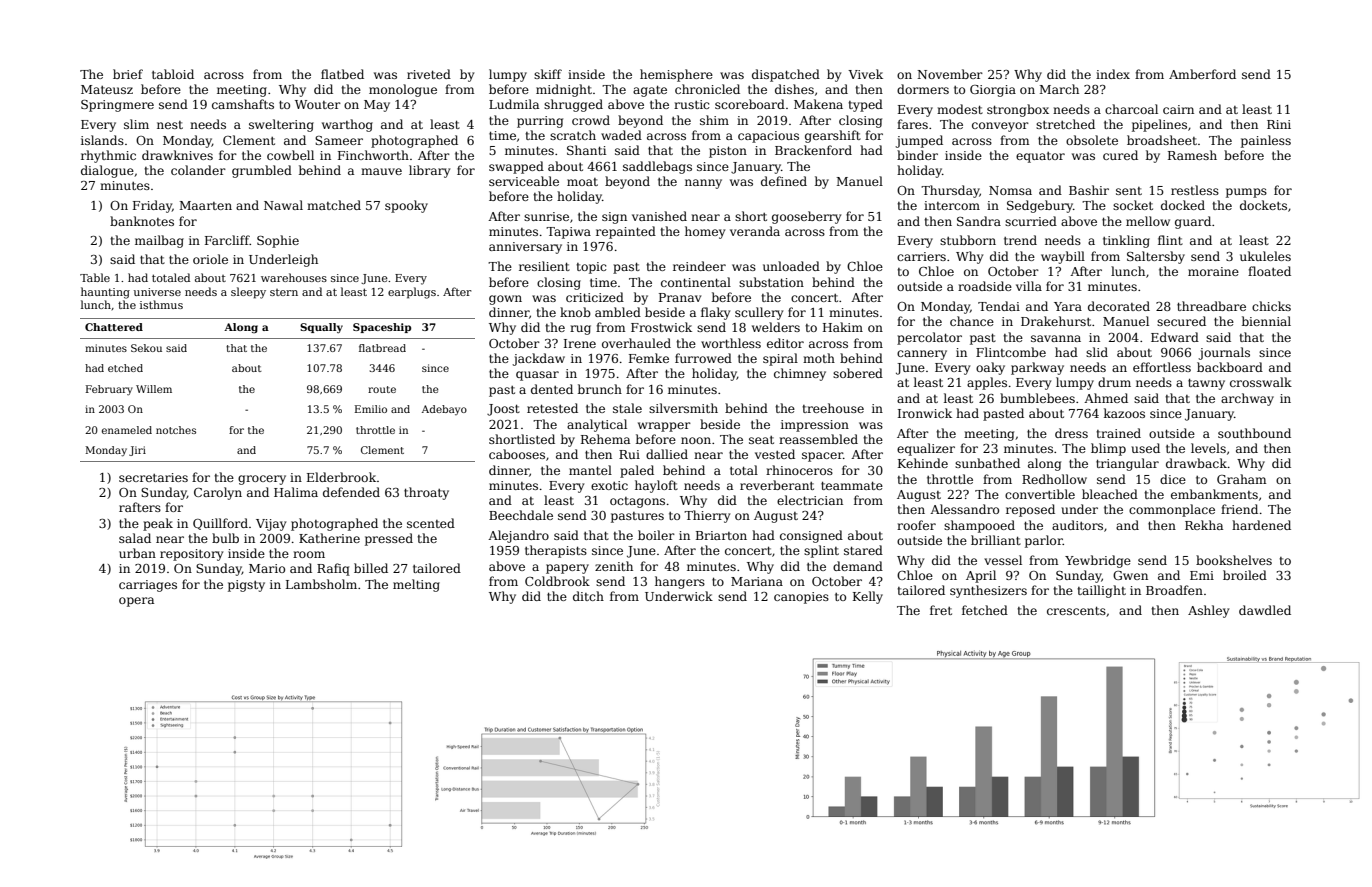 The height and width of the document is (887, 1372). I want to click on Squally, so click(321, 328).
